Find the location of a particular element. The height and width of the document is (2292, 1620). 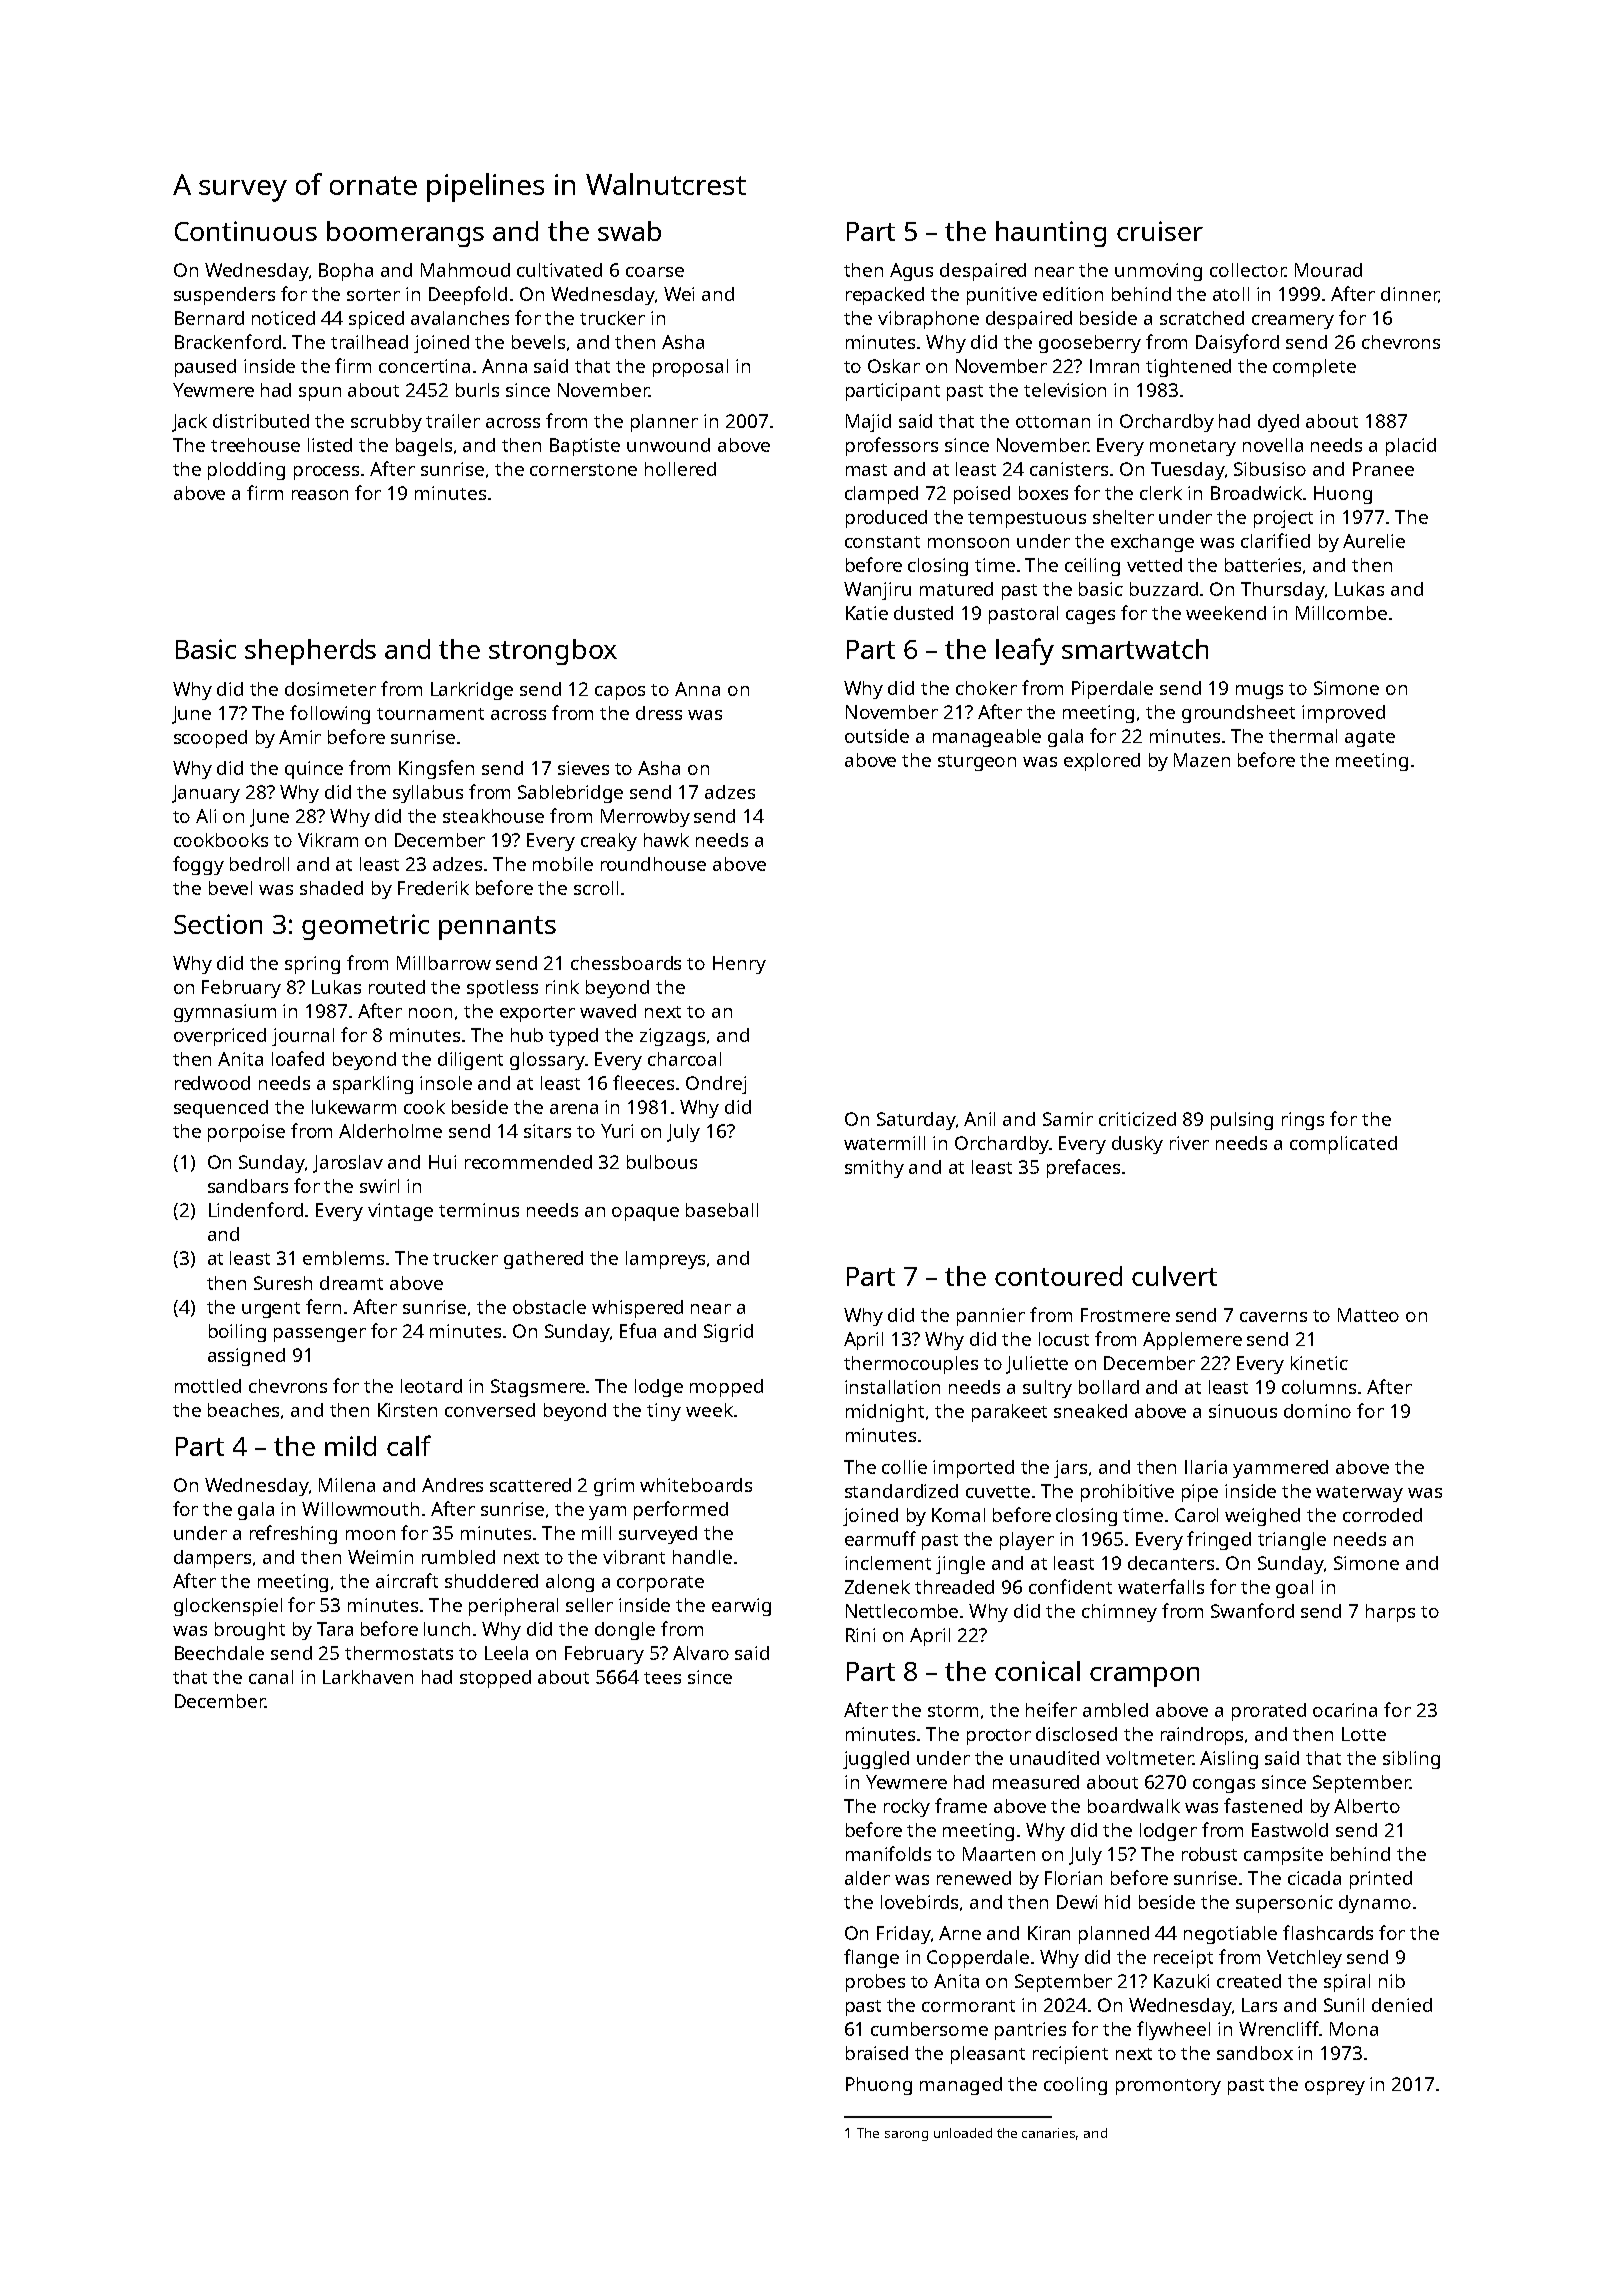

osprey is located at coordinates (1335, 2088).
